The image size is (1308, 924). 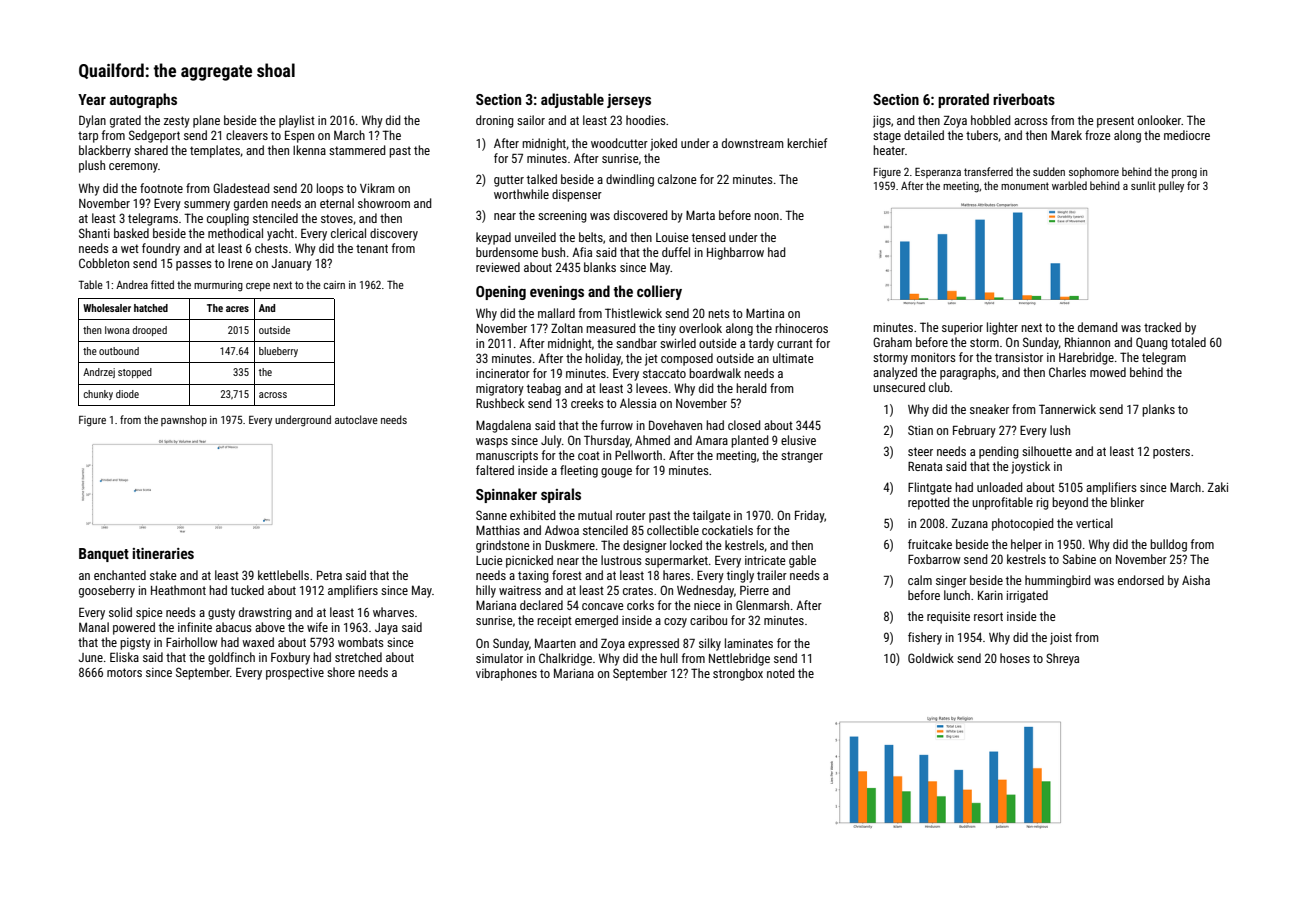 What do you see at coordinates (104, 263) in the page?
I see `Cobbleton` at bounding box center [104, 263].
